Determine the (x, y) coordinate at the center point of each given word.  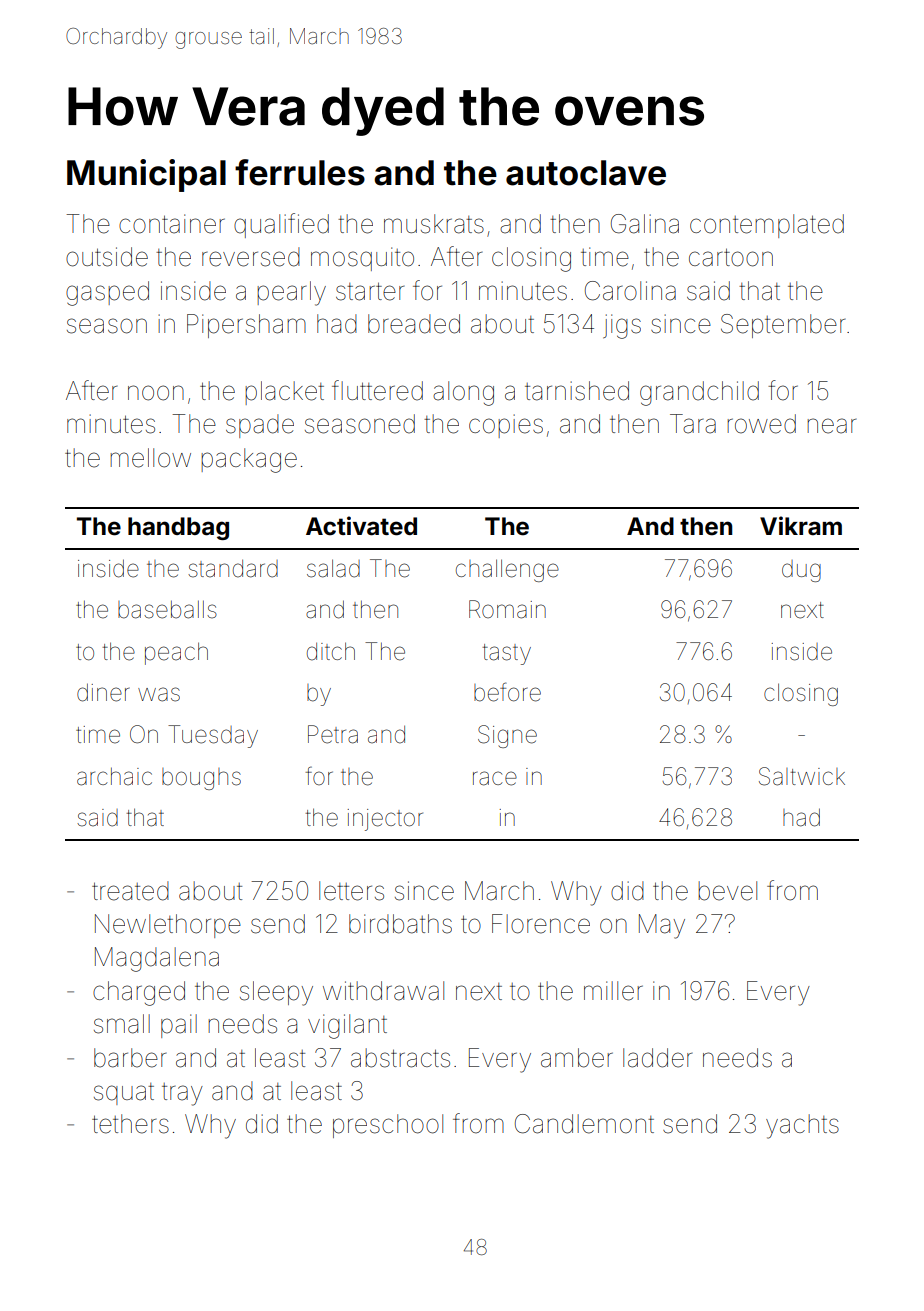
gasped (107, 293)
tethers (130, 1124)
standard (233, 569)
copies (506, 426)
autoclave (586, 173)
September (783, 326)
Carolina (630, 291)
